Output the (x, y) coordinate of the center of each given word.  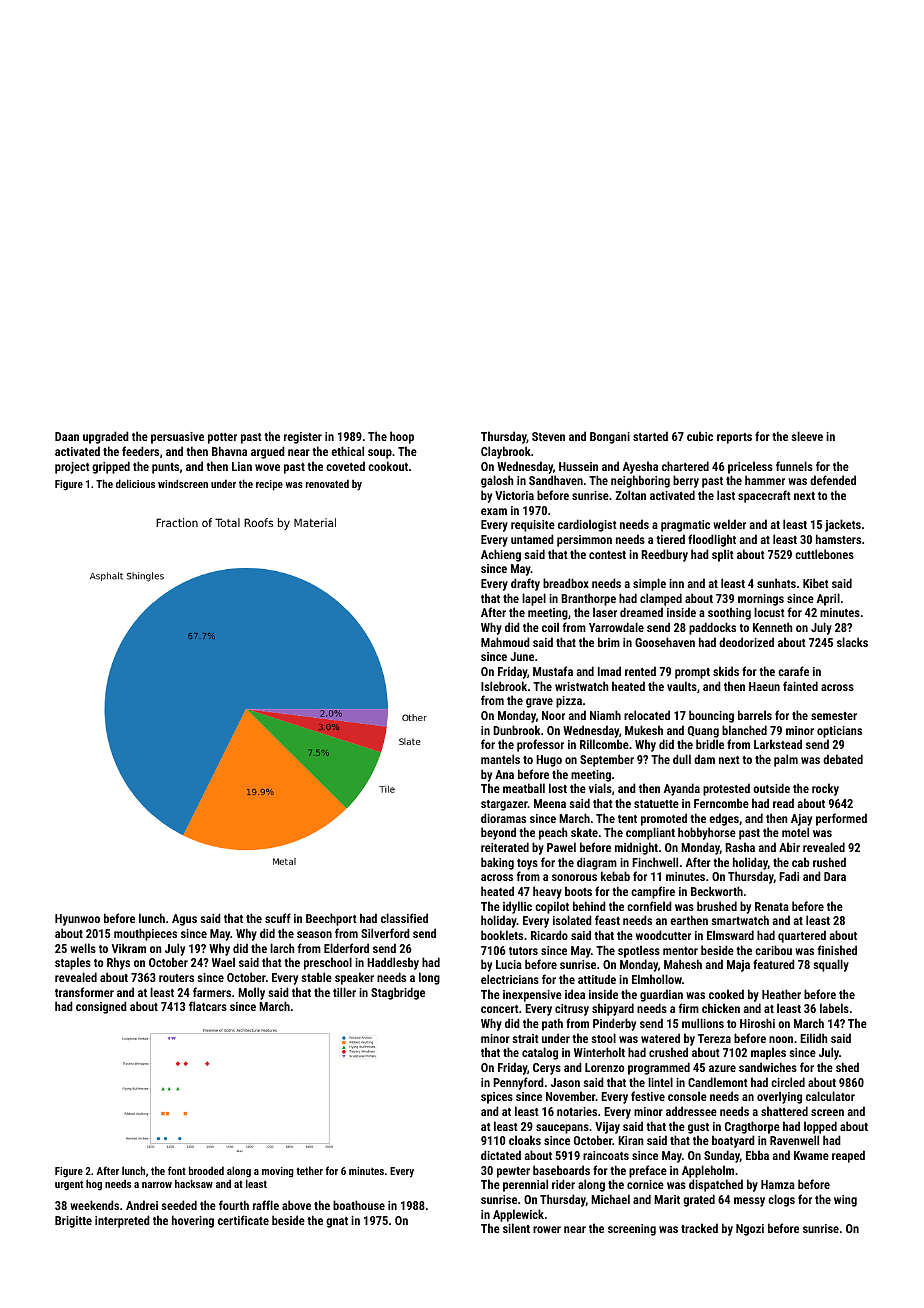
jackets (843, 525)
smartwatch (740, 920)
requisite (533, 526)
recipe (269, 485)
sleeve (807, 436)
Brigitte (73, 1222)
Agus (184, 920)
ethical (347, 451)
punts (165, 468)
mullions (703, 1023)
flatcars (208, 1006)
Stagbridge (398, 993)
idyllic (517, 907)
